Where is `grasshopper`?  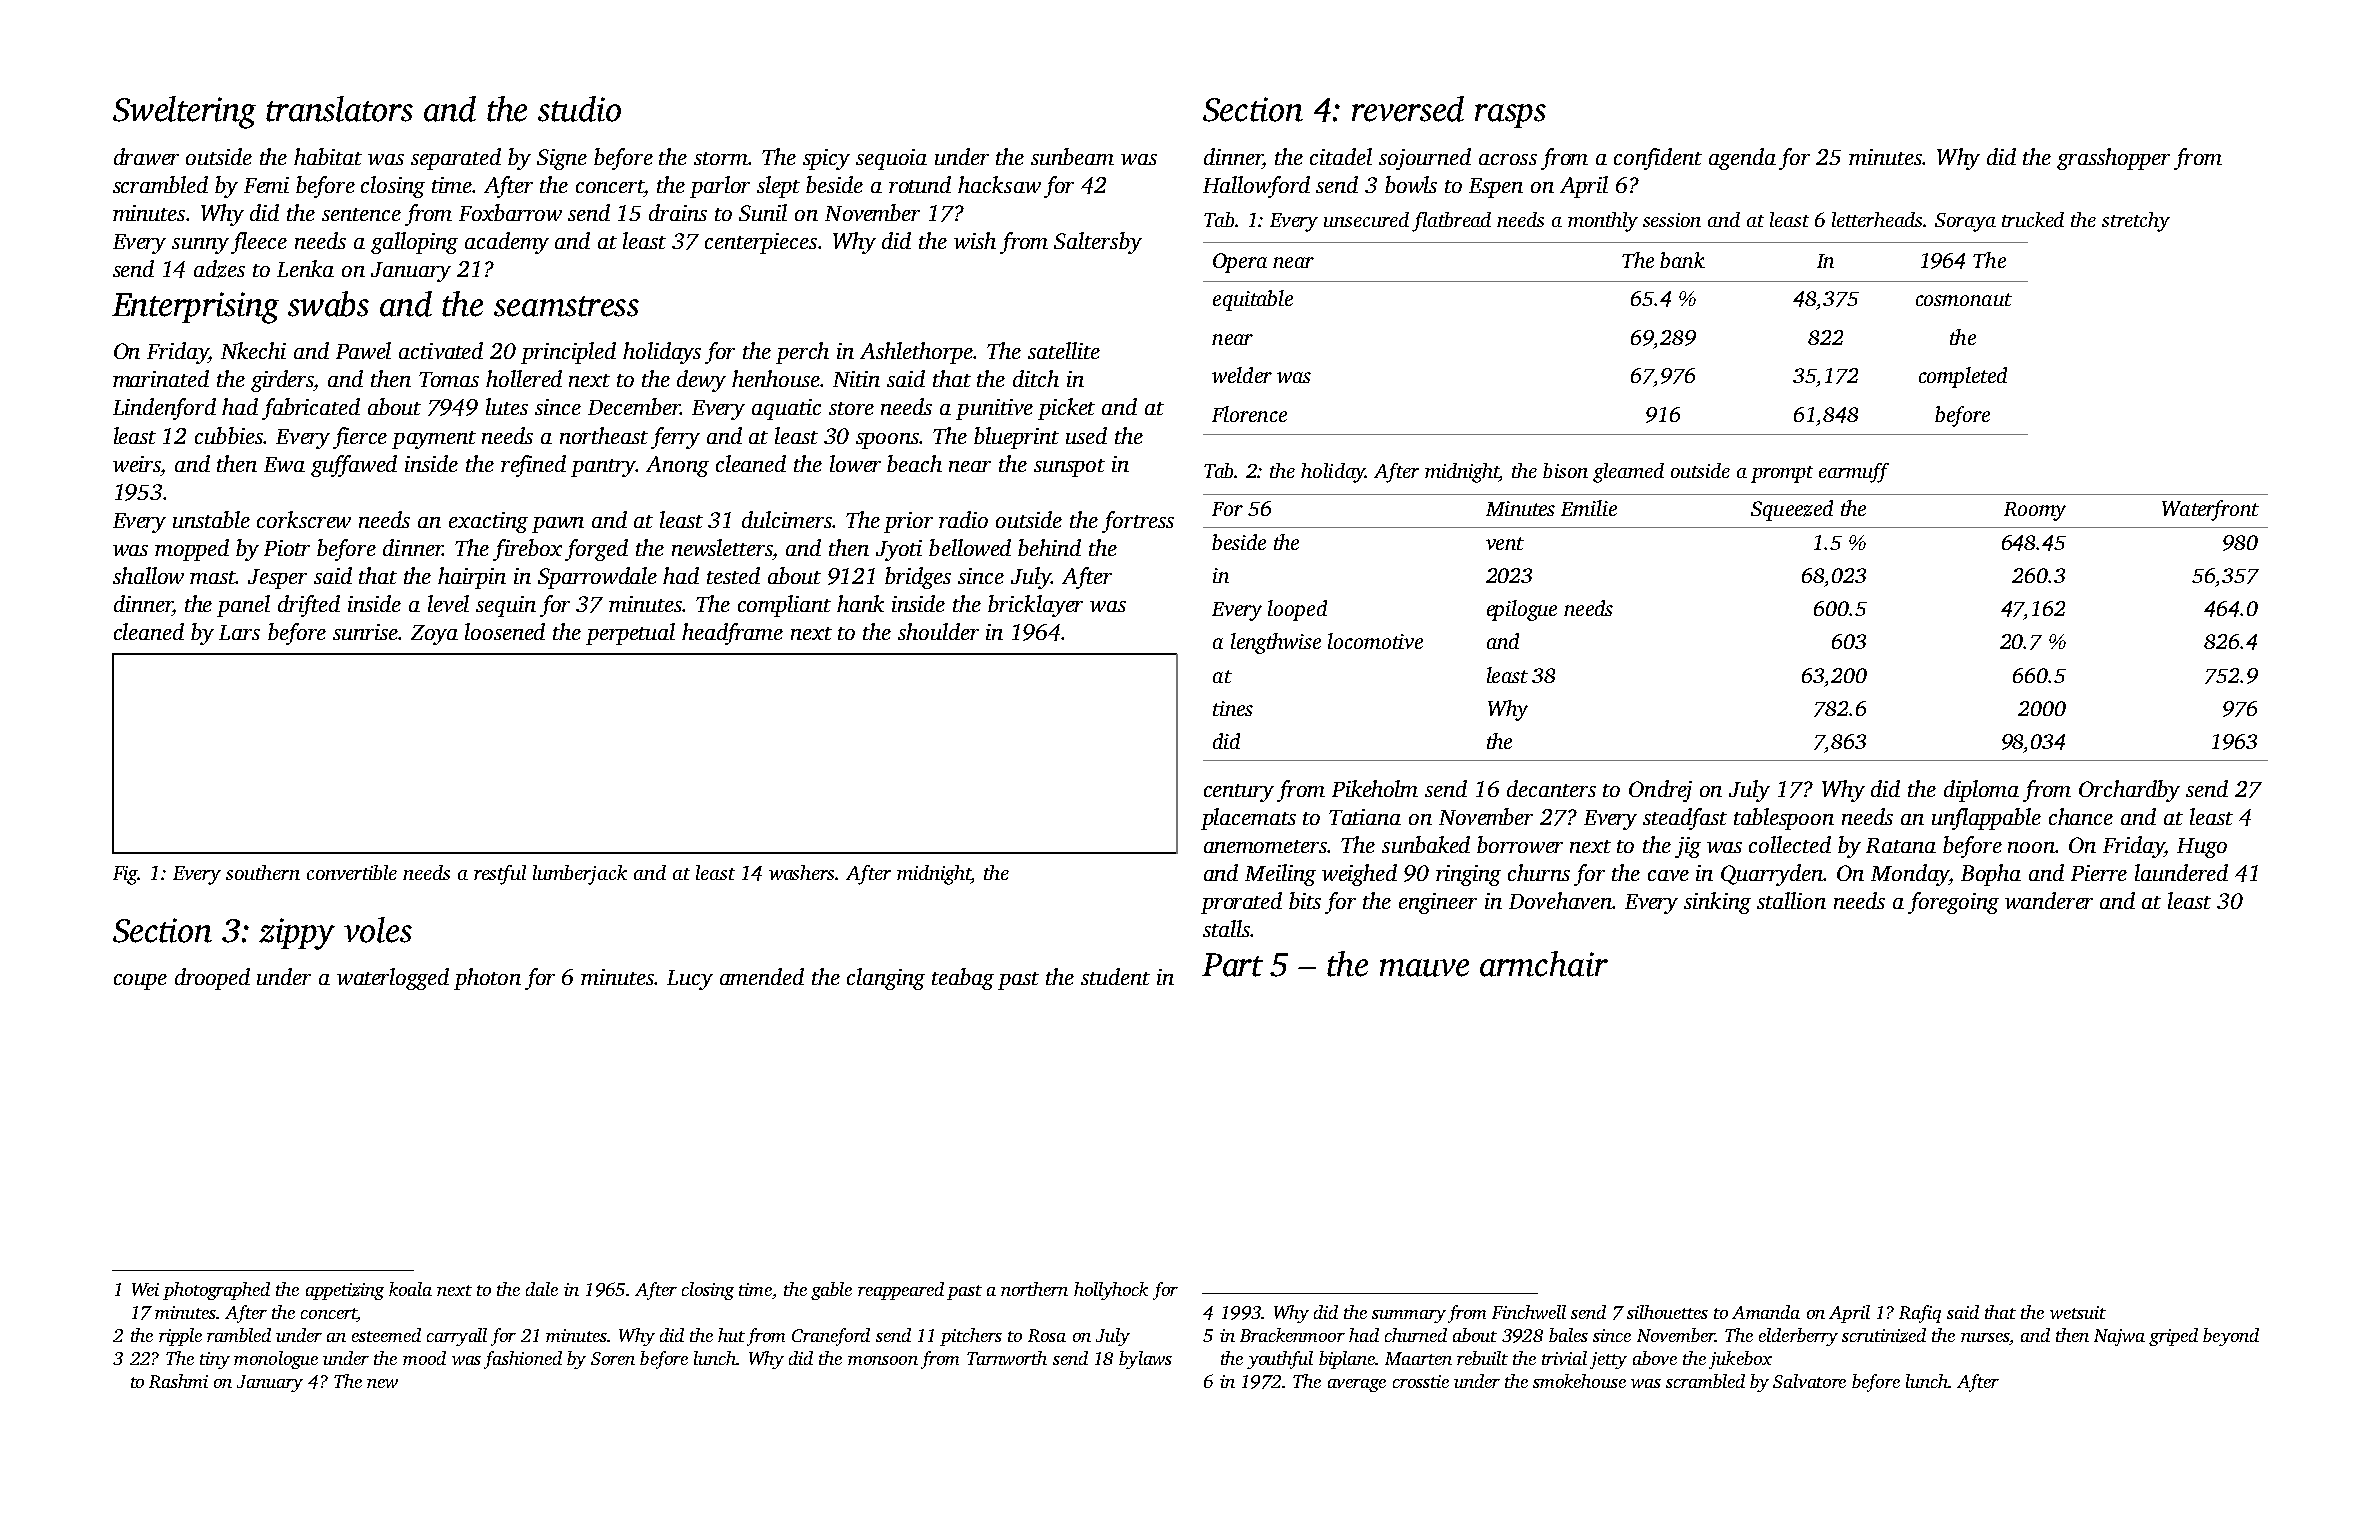
grasshopper is located at coordinates (2113, 159).
